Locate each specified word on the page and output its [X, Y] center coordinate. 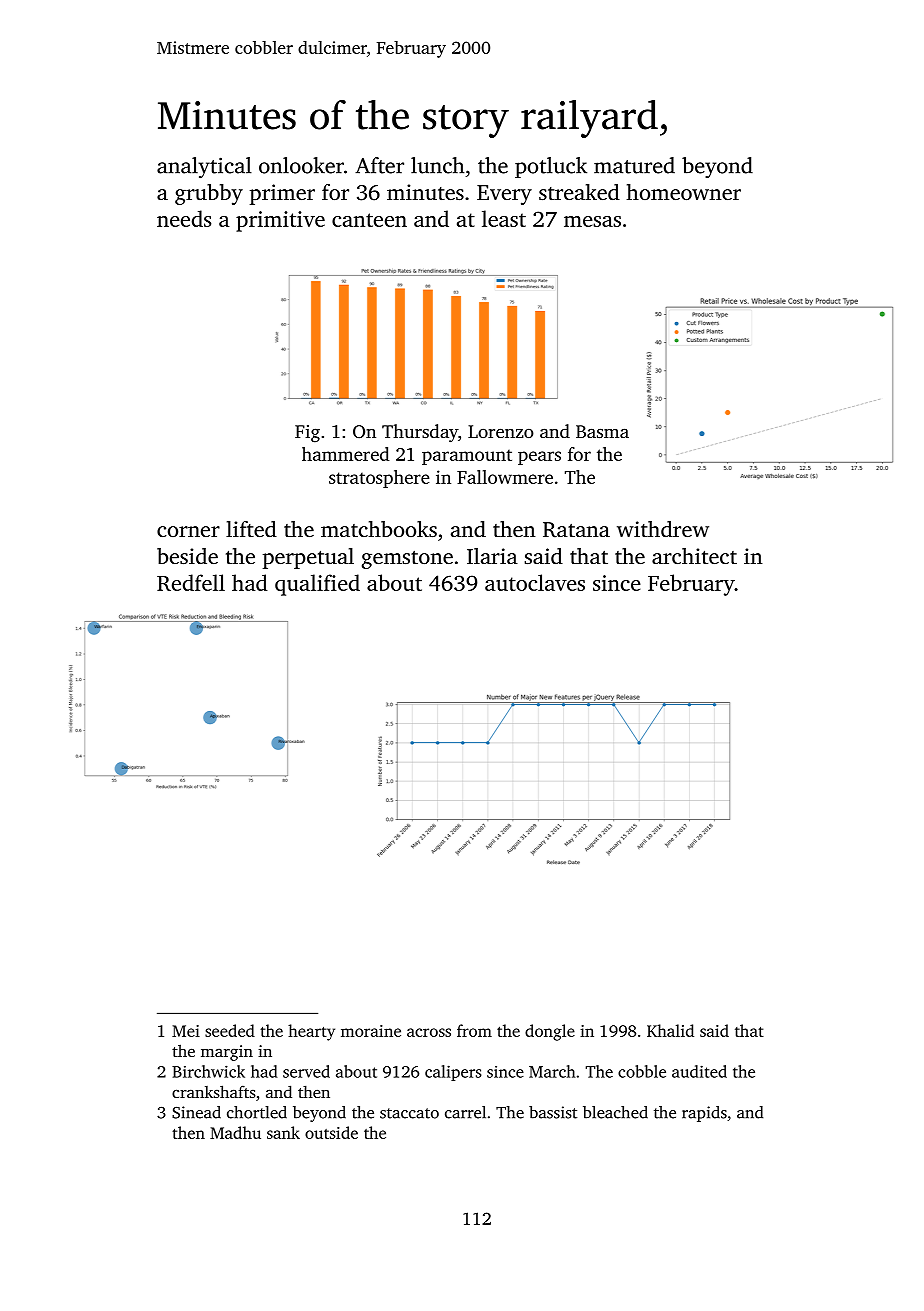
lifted [251, 529]
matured [634, 165]
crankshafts [214, 1091]
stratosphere [379, 479]
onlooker [301, 165]
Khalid [670, 1030]
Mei [186, 1031]
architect [694, 556]
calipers [453, 1073]
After [379, 165]
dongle [550, 1032]
